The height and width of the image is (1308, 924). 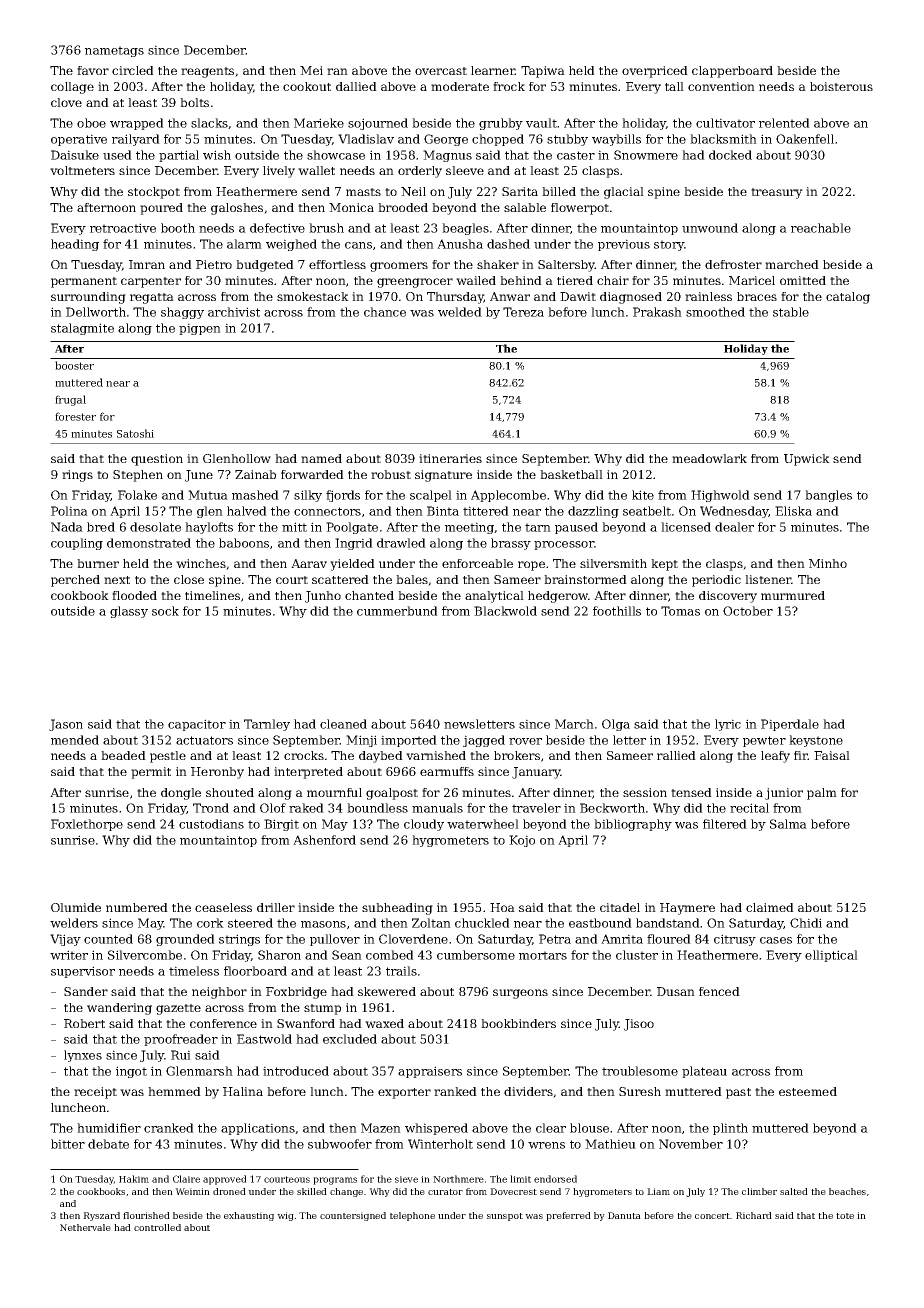 What do you see at coordinates (75, 416) in the image?
I see `forester` at bounding box center [75, 416].
